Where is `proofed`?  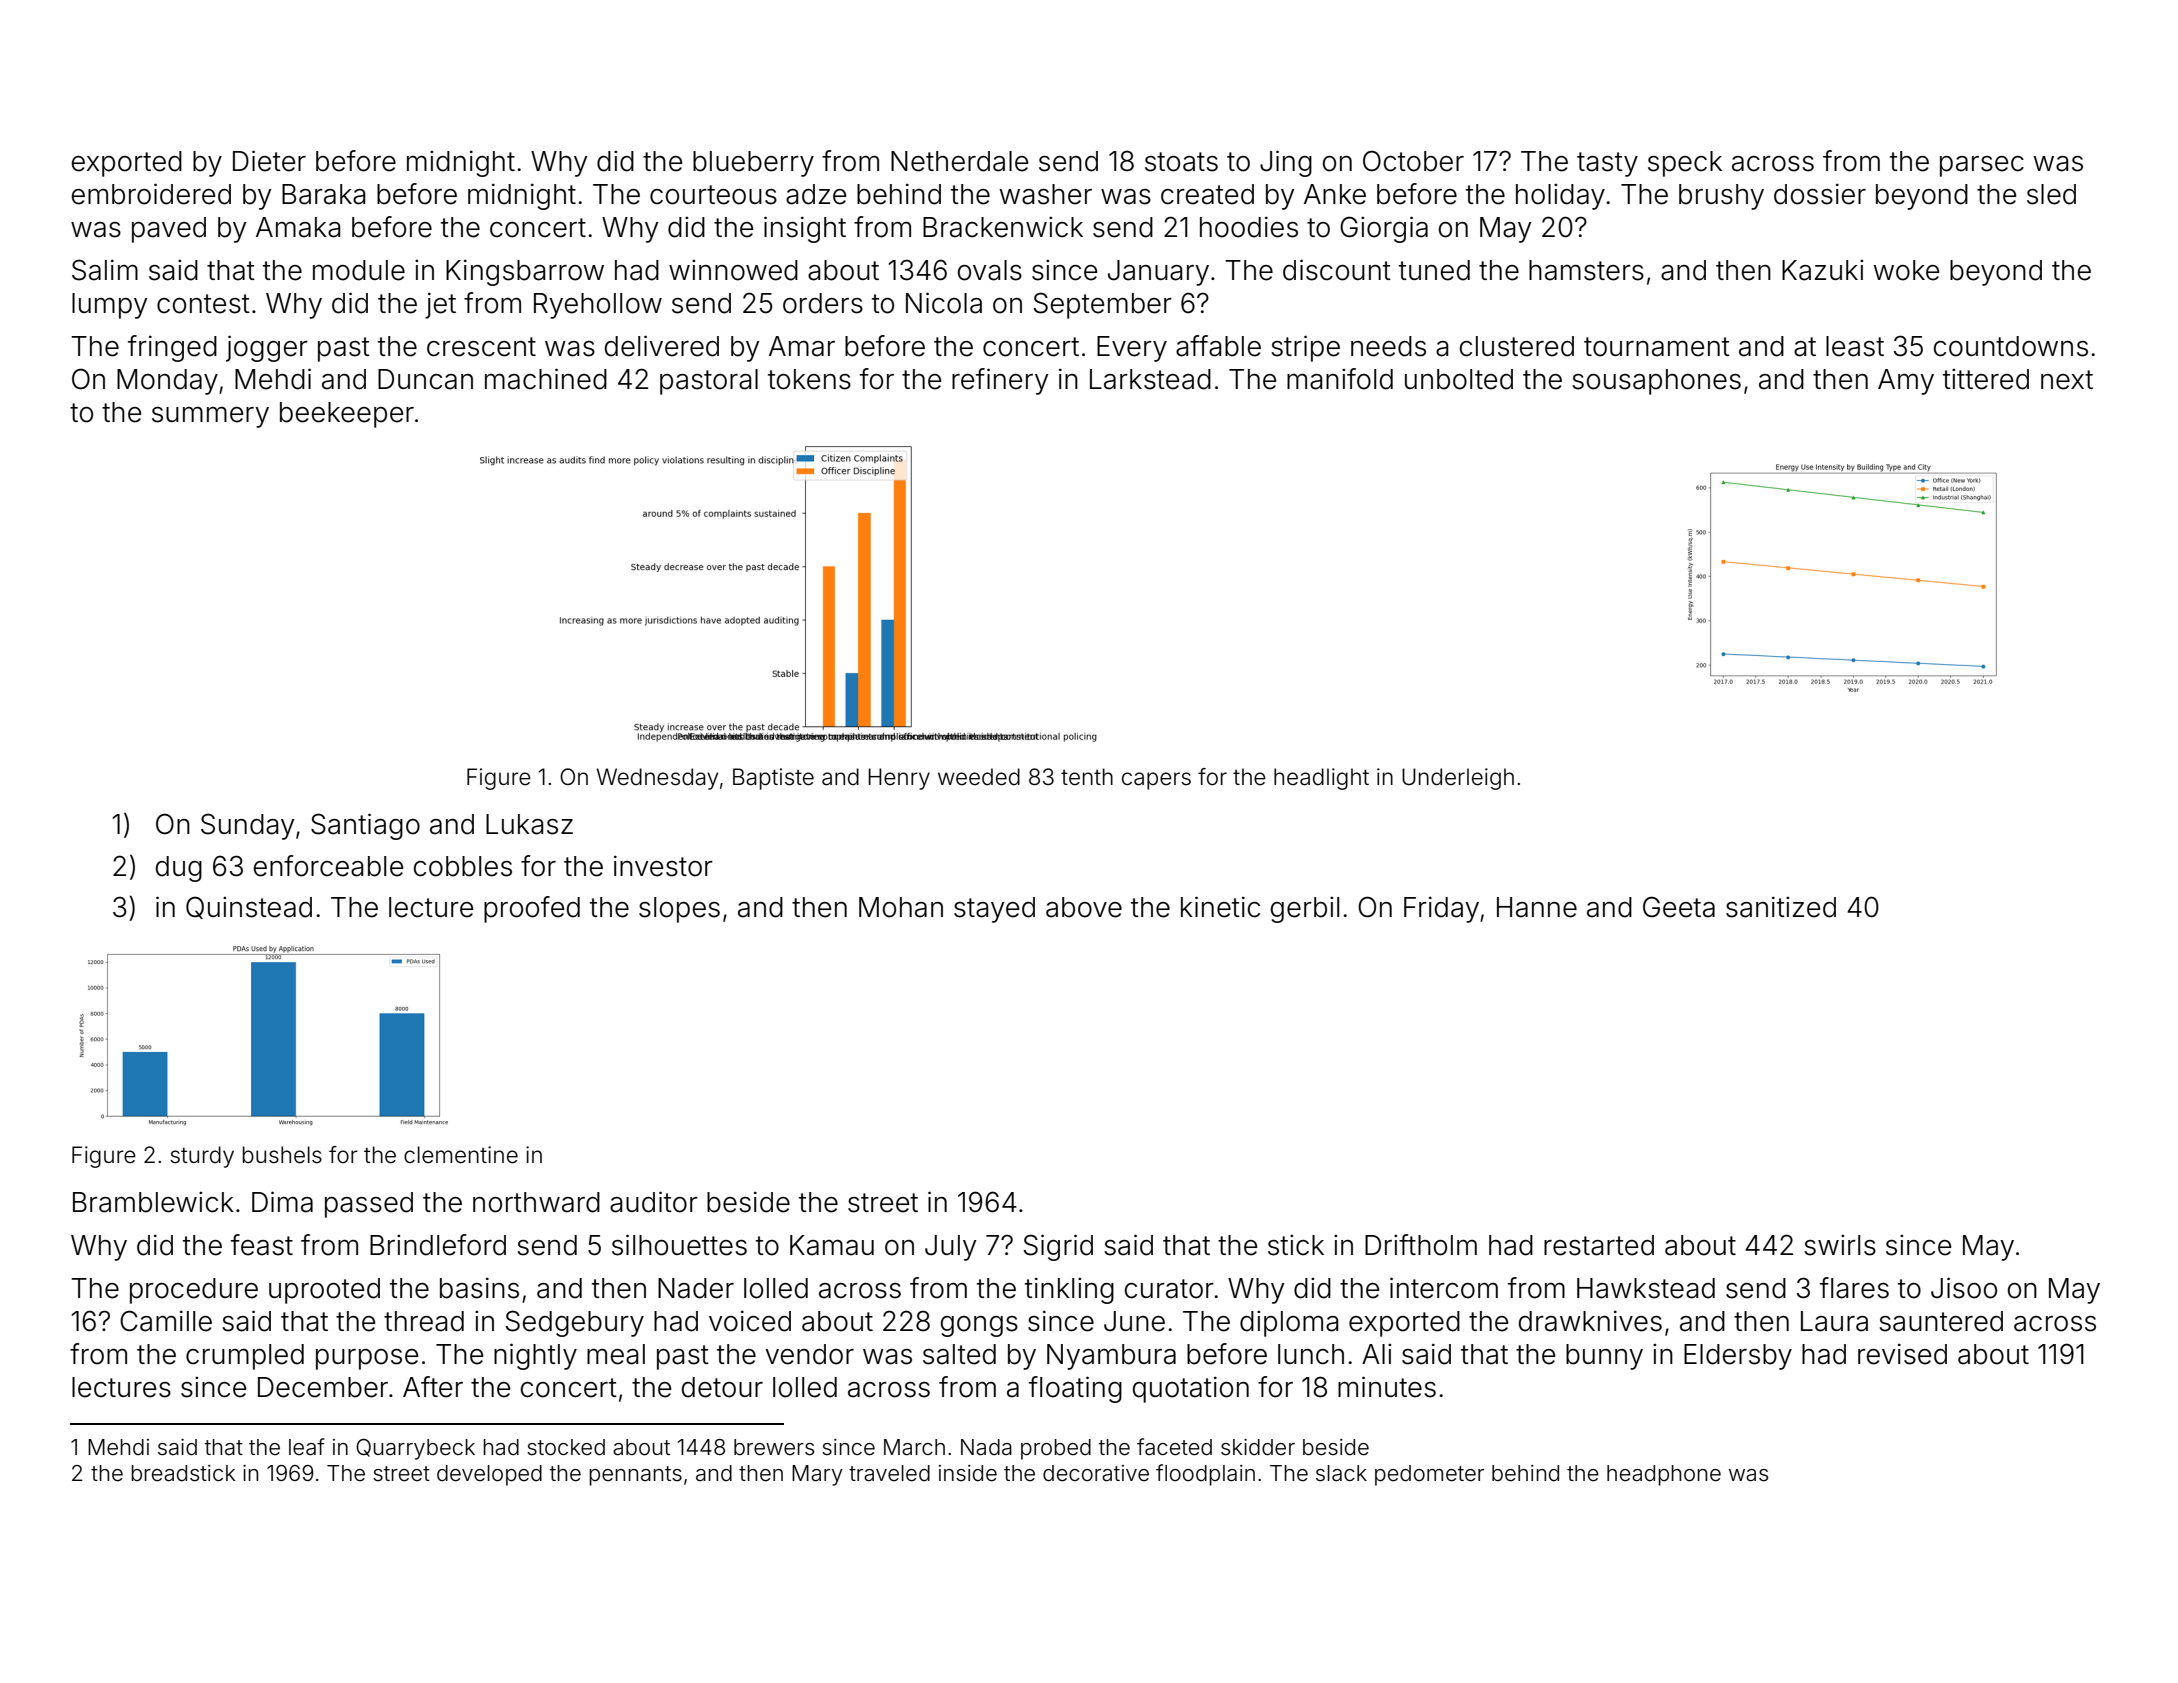
proofed is located at coordinates (532, 909).
